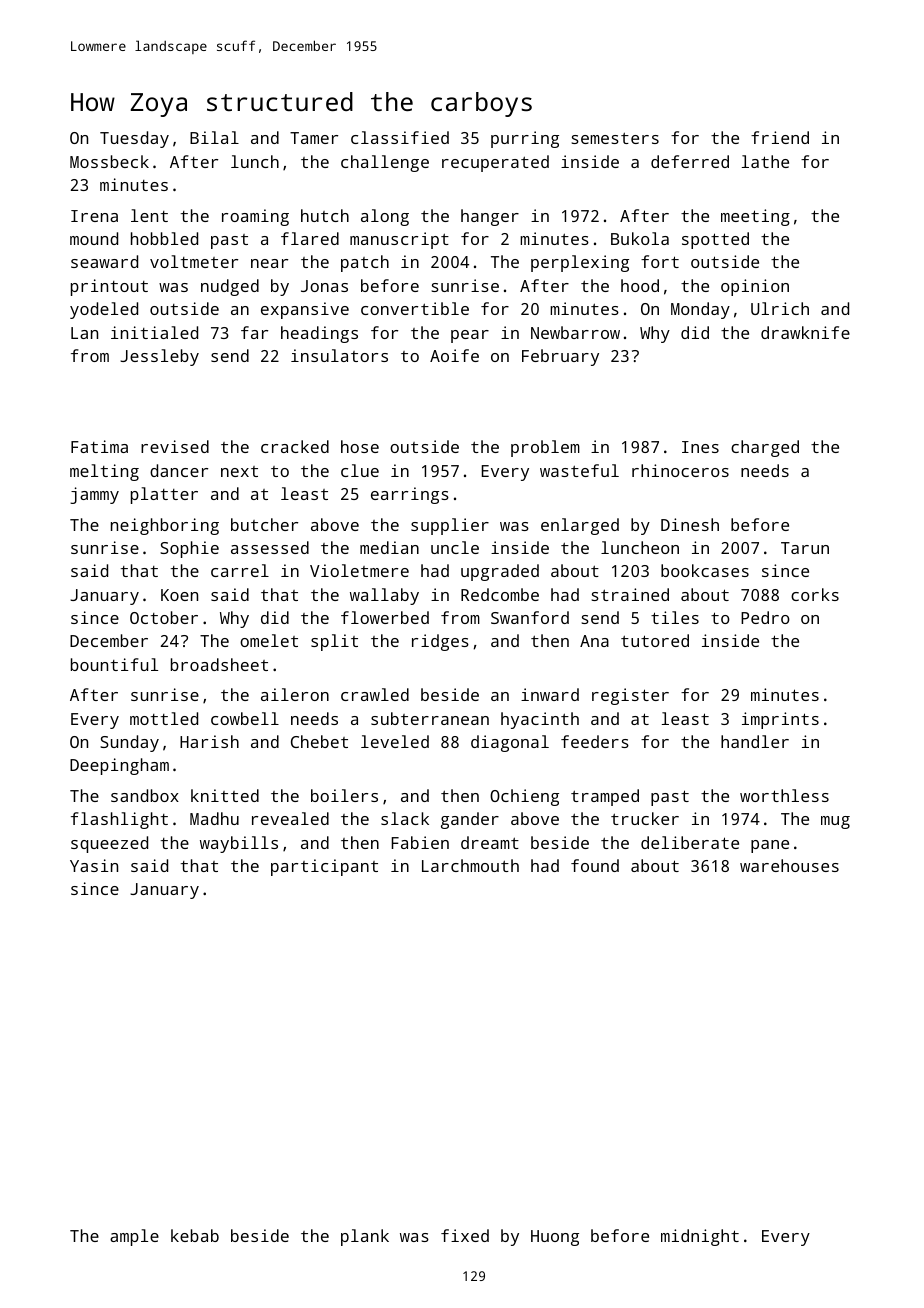  I want to click on ample, so click(134, 1237).
